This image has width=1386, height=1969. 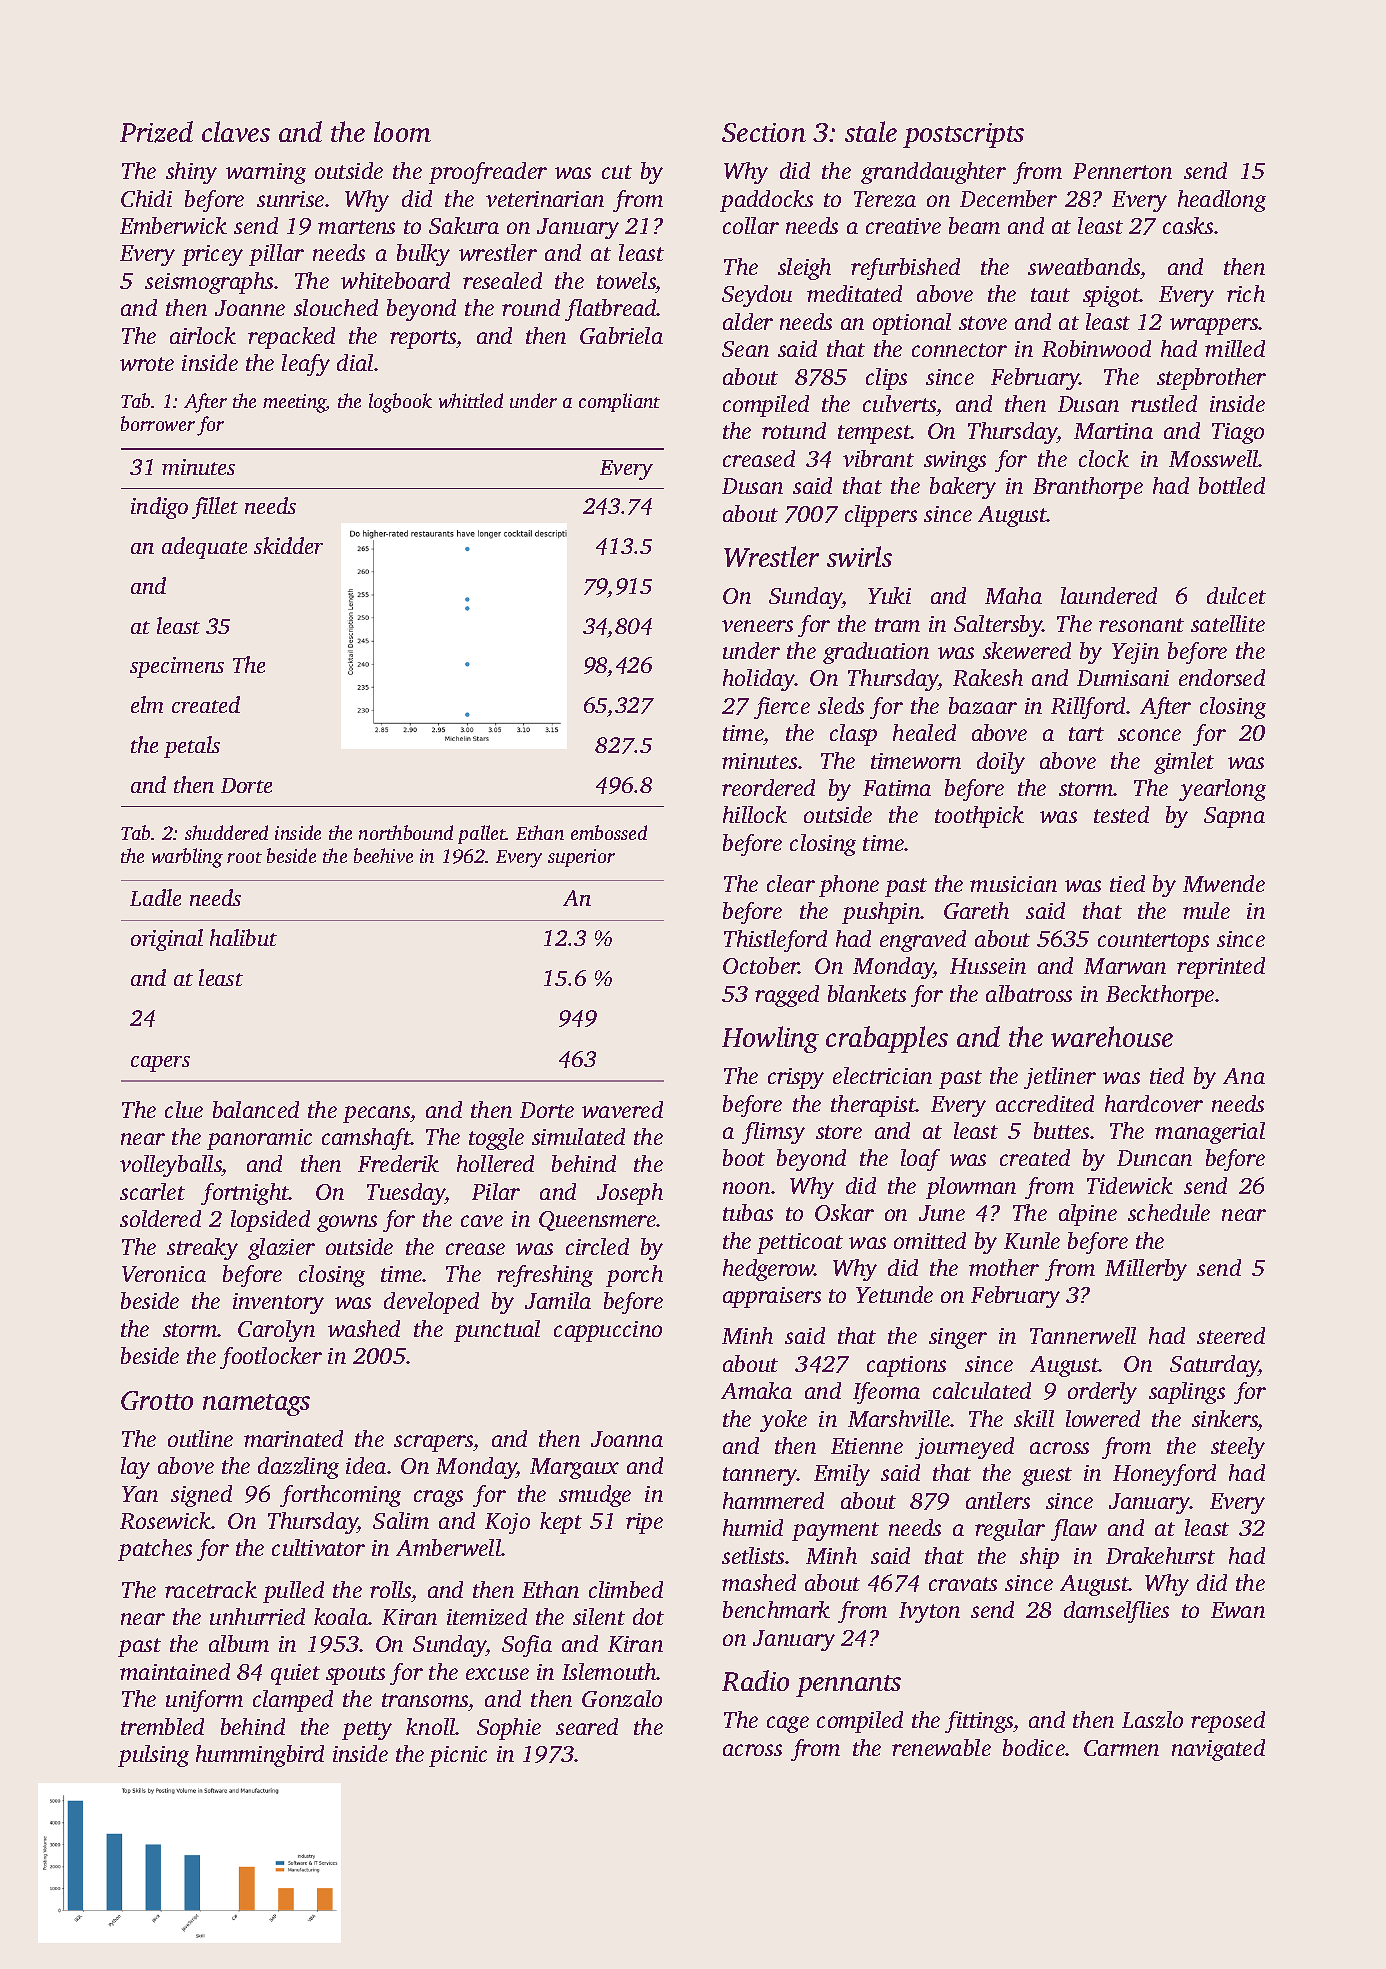 I want to click on hummingbird, so click(x=260, y=1756).
